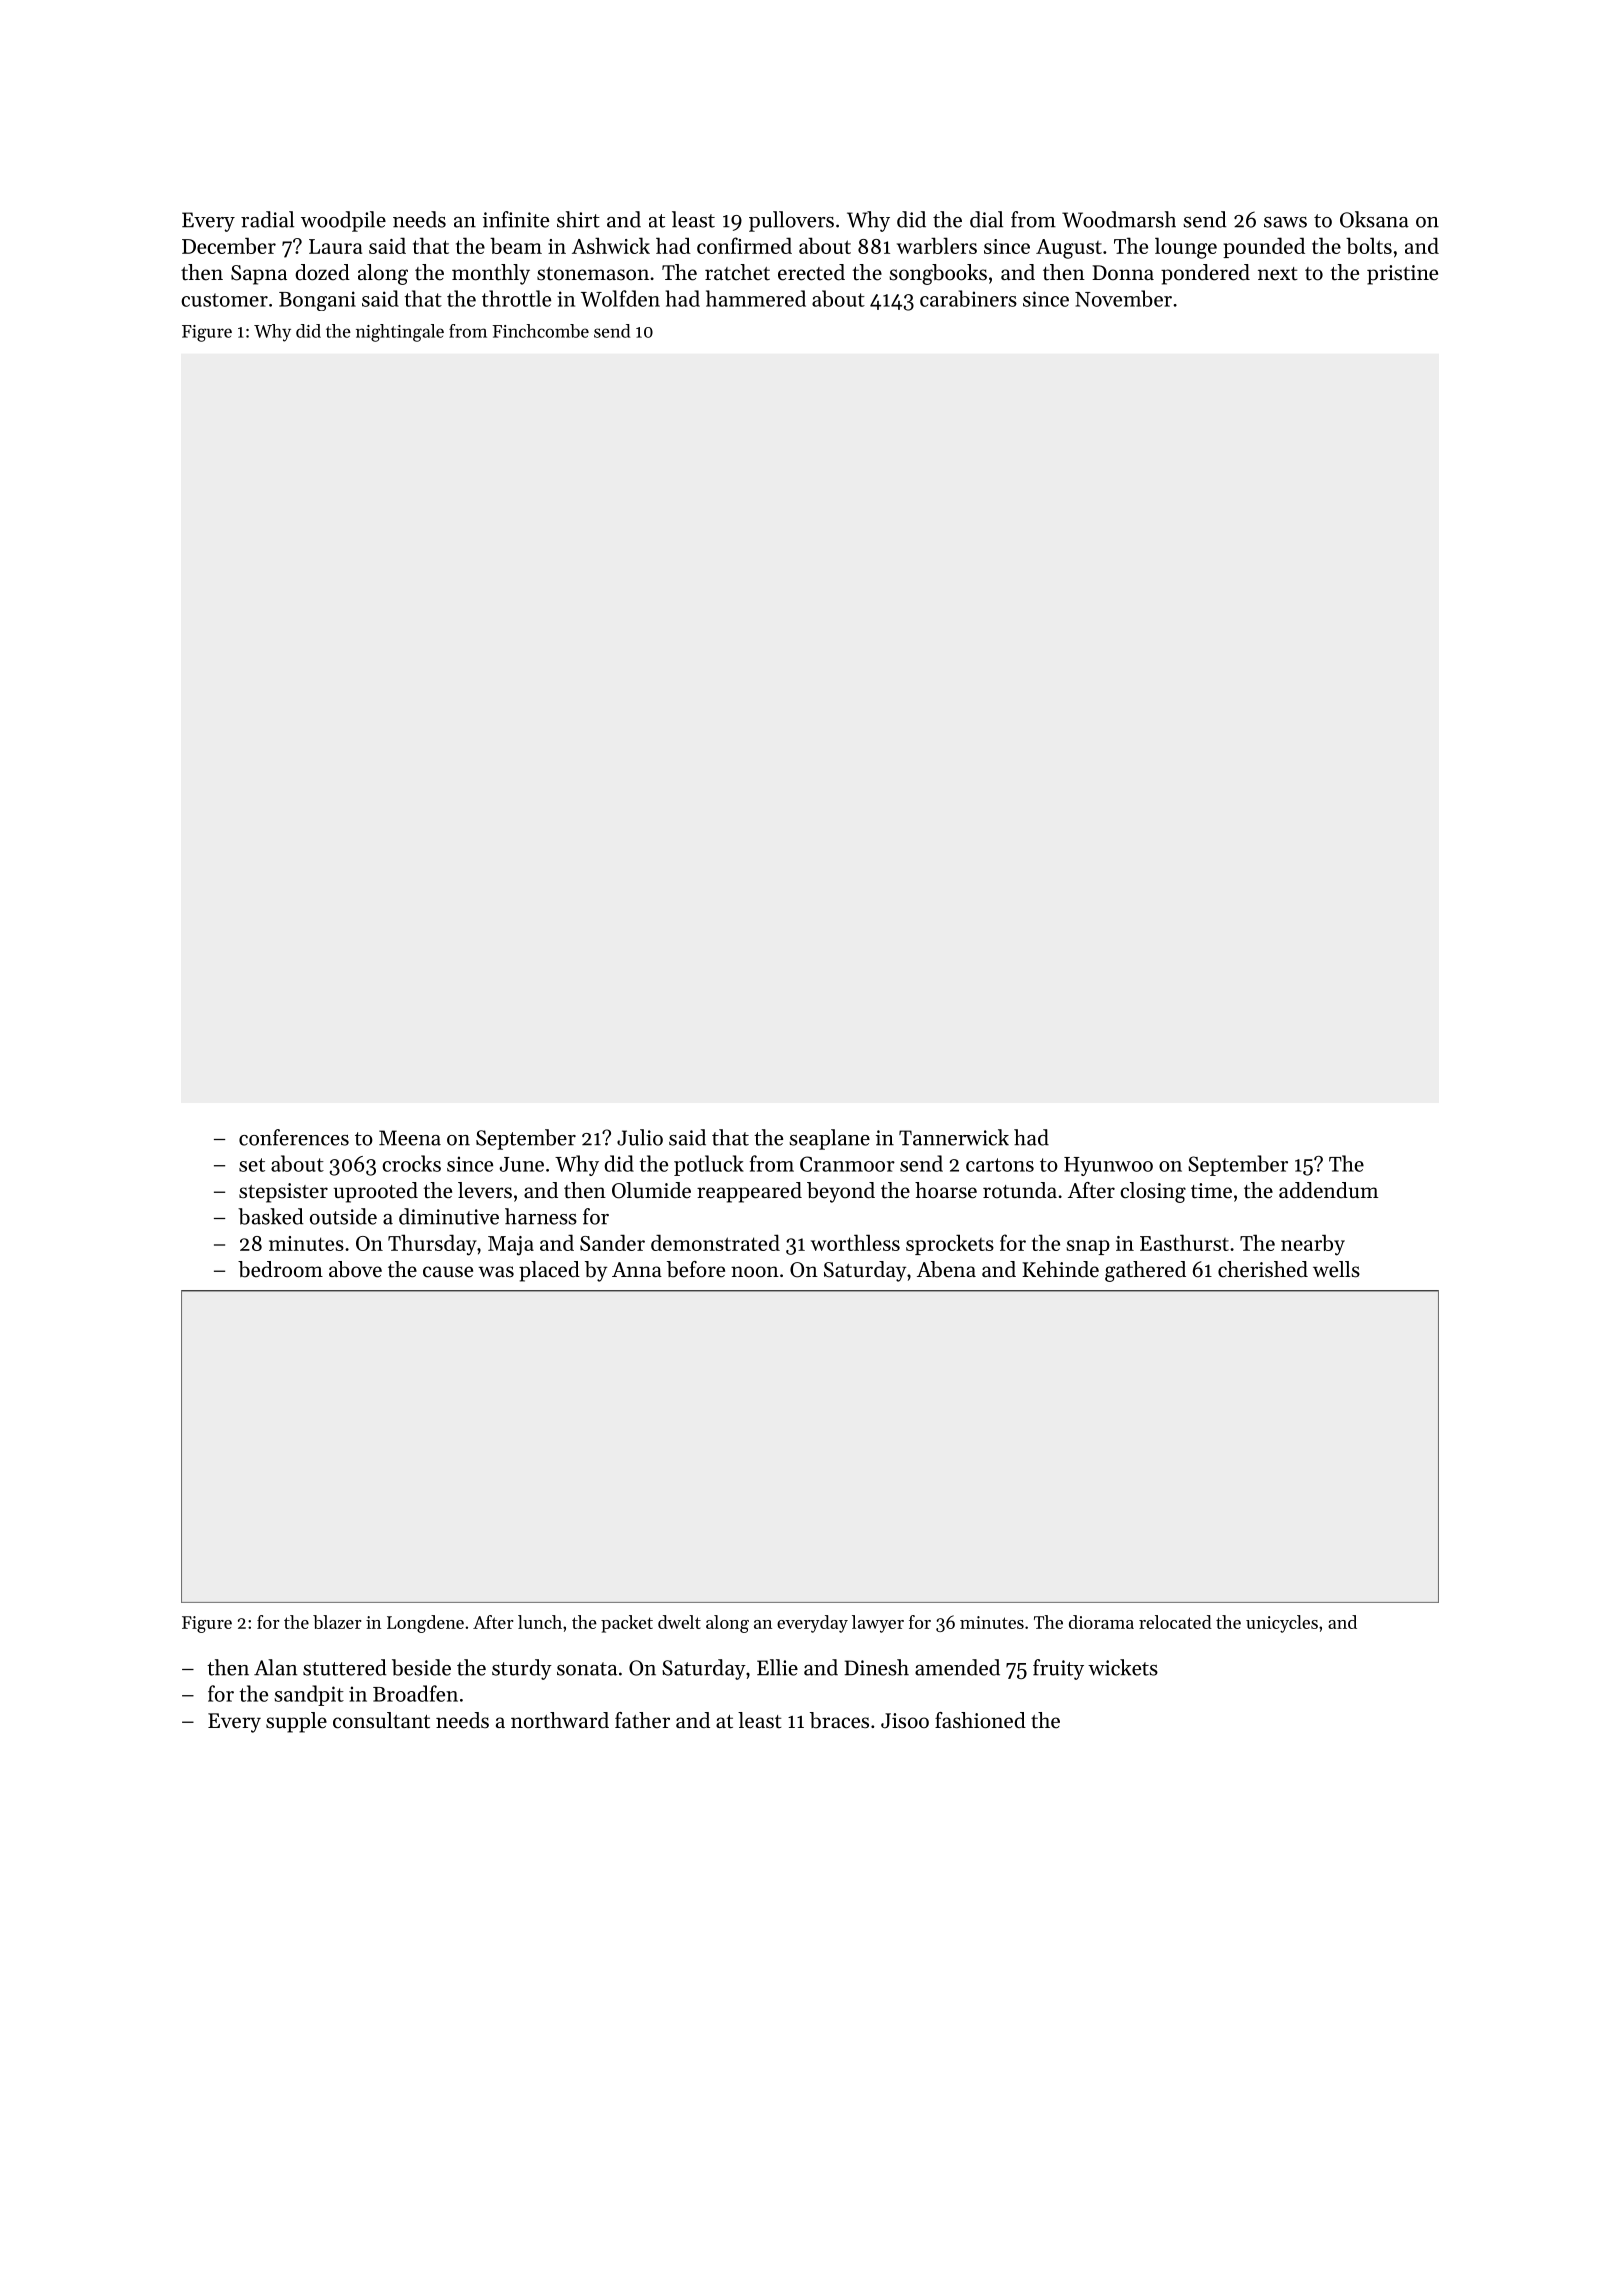 This document has width=1620, height=2292. Describe the element at coordinates (1119, 219) in the document. I see `Woodmarsh` at that location.
